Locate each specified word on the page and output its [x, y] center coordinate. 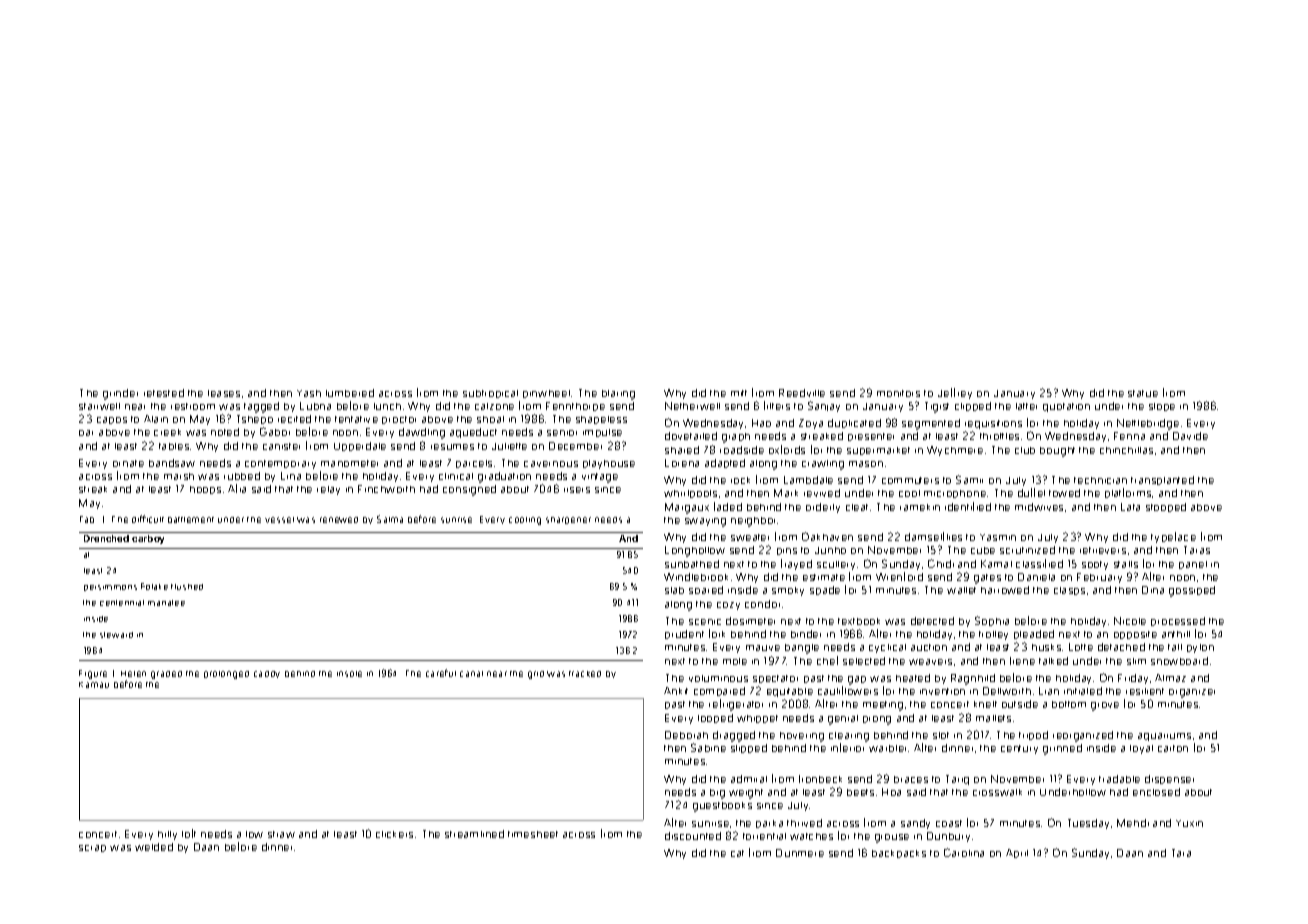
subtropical [490, 394]
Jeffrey [955, 393]
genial [843, 720]
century [1019, 749]
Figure [93, 674]
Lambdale [808, 480]
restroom [193, 406]
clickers [394, 834]
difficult [148, 519]
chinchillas [1126, 450]
